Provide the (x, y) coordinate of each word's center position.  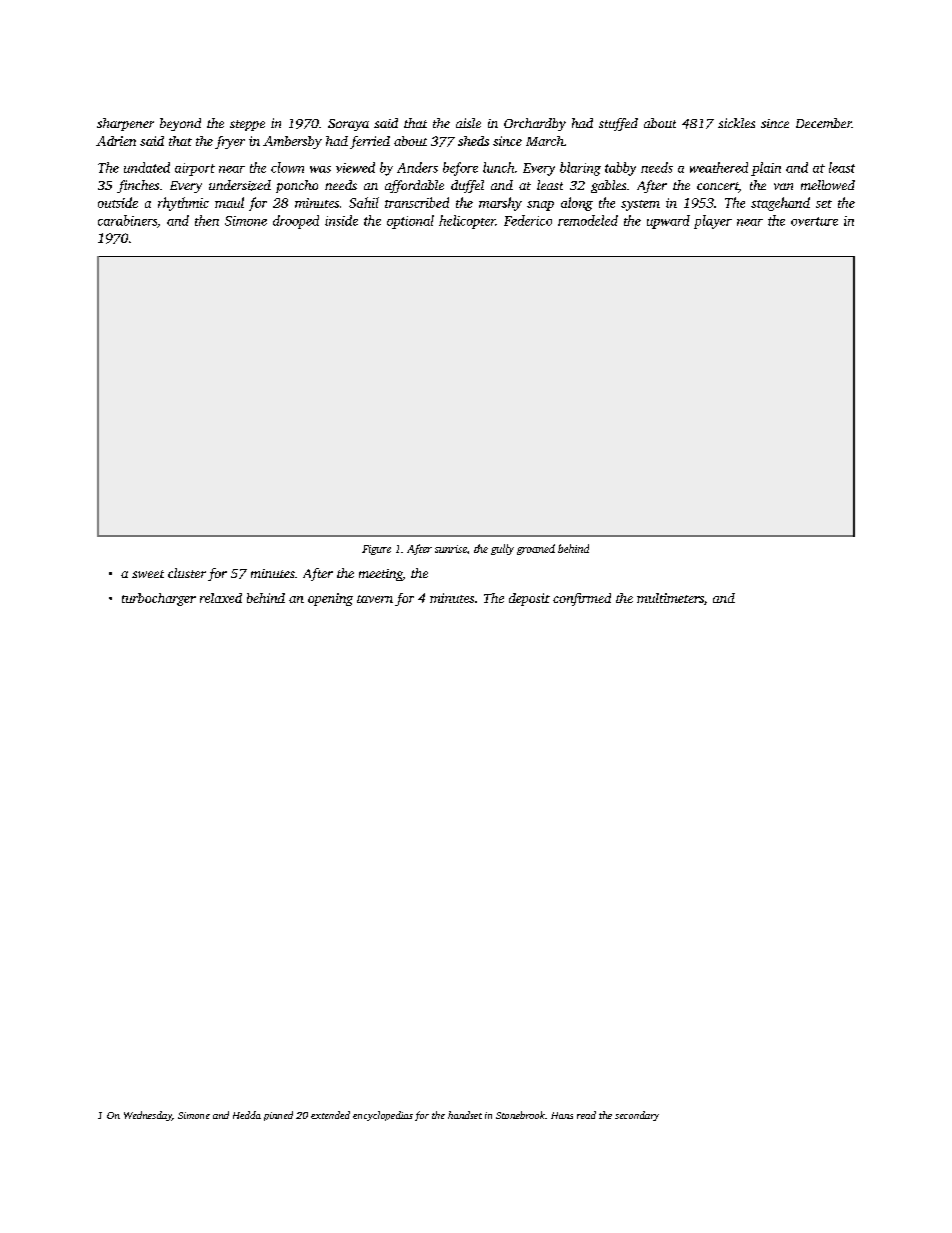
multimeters (670, 598)
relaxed (221, 598)
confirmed (582, 599)
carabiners (127, 220)
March (545, 141)
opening (330, 599)
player (713, 222)
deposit (529, 599)
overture (814, 221)
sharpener (125, 124)
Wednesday (148, 1116)
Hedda (247, 1115)
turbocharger (159, 599)
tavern (375, 599)
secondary (637, 1116)
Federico (528, 220)
